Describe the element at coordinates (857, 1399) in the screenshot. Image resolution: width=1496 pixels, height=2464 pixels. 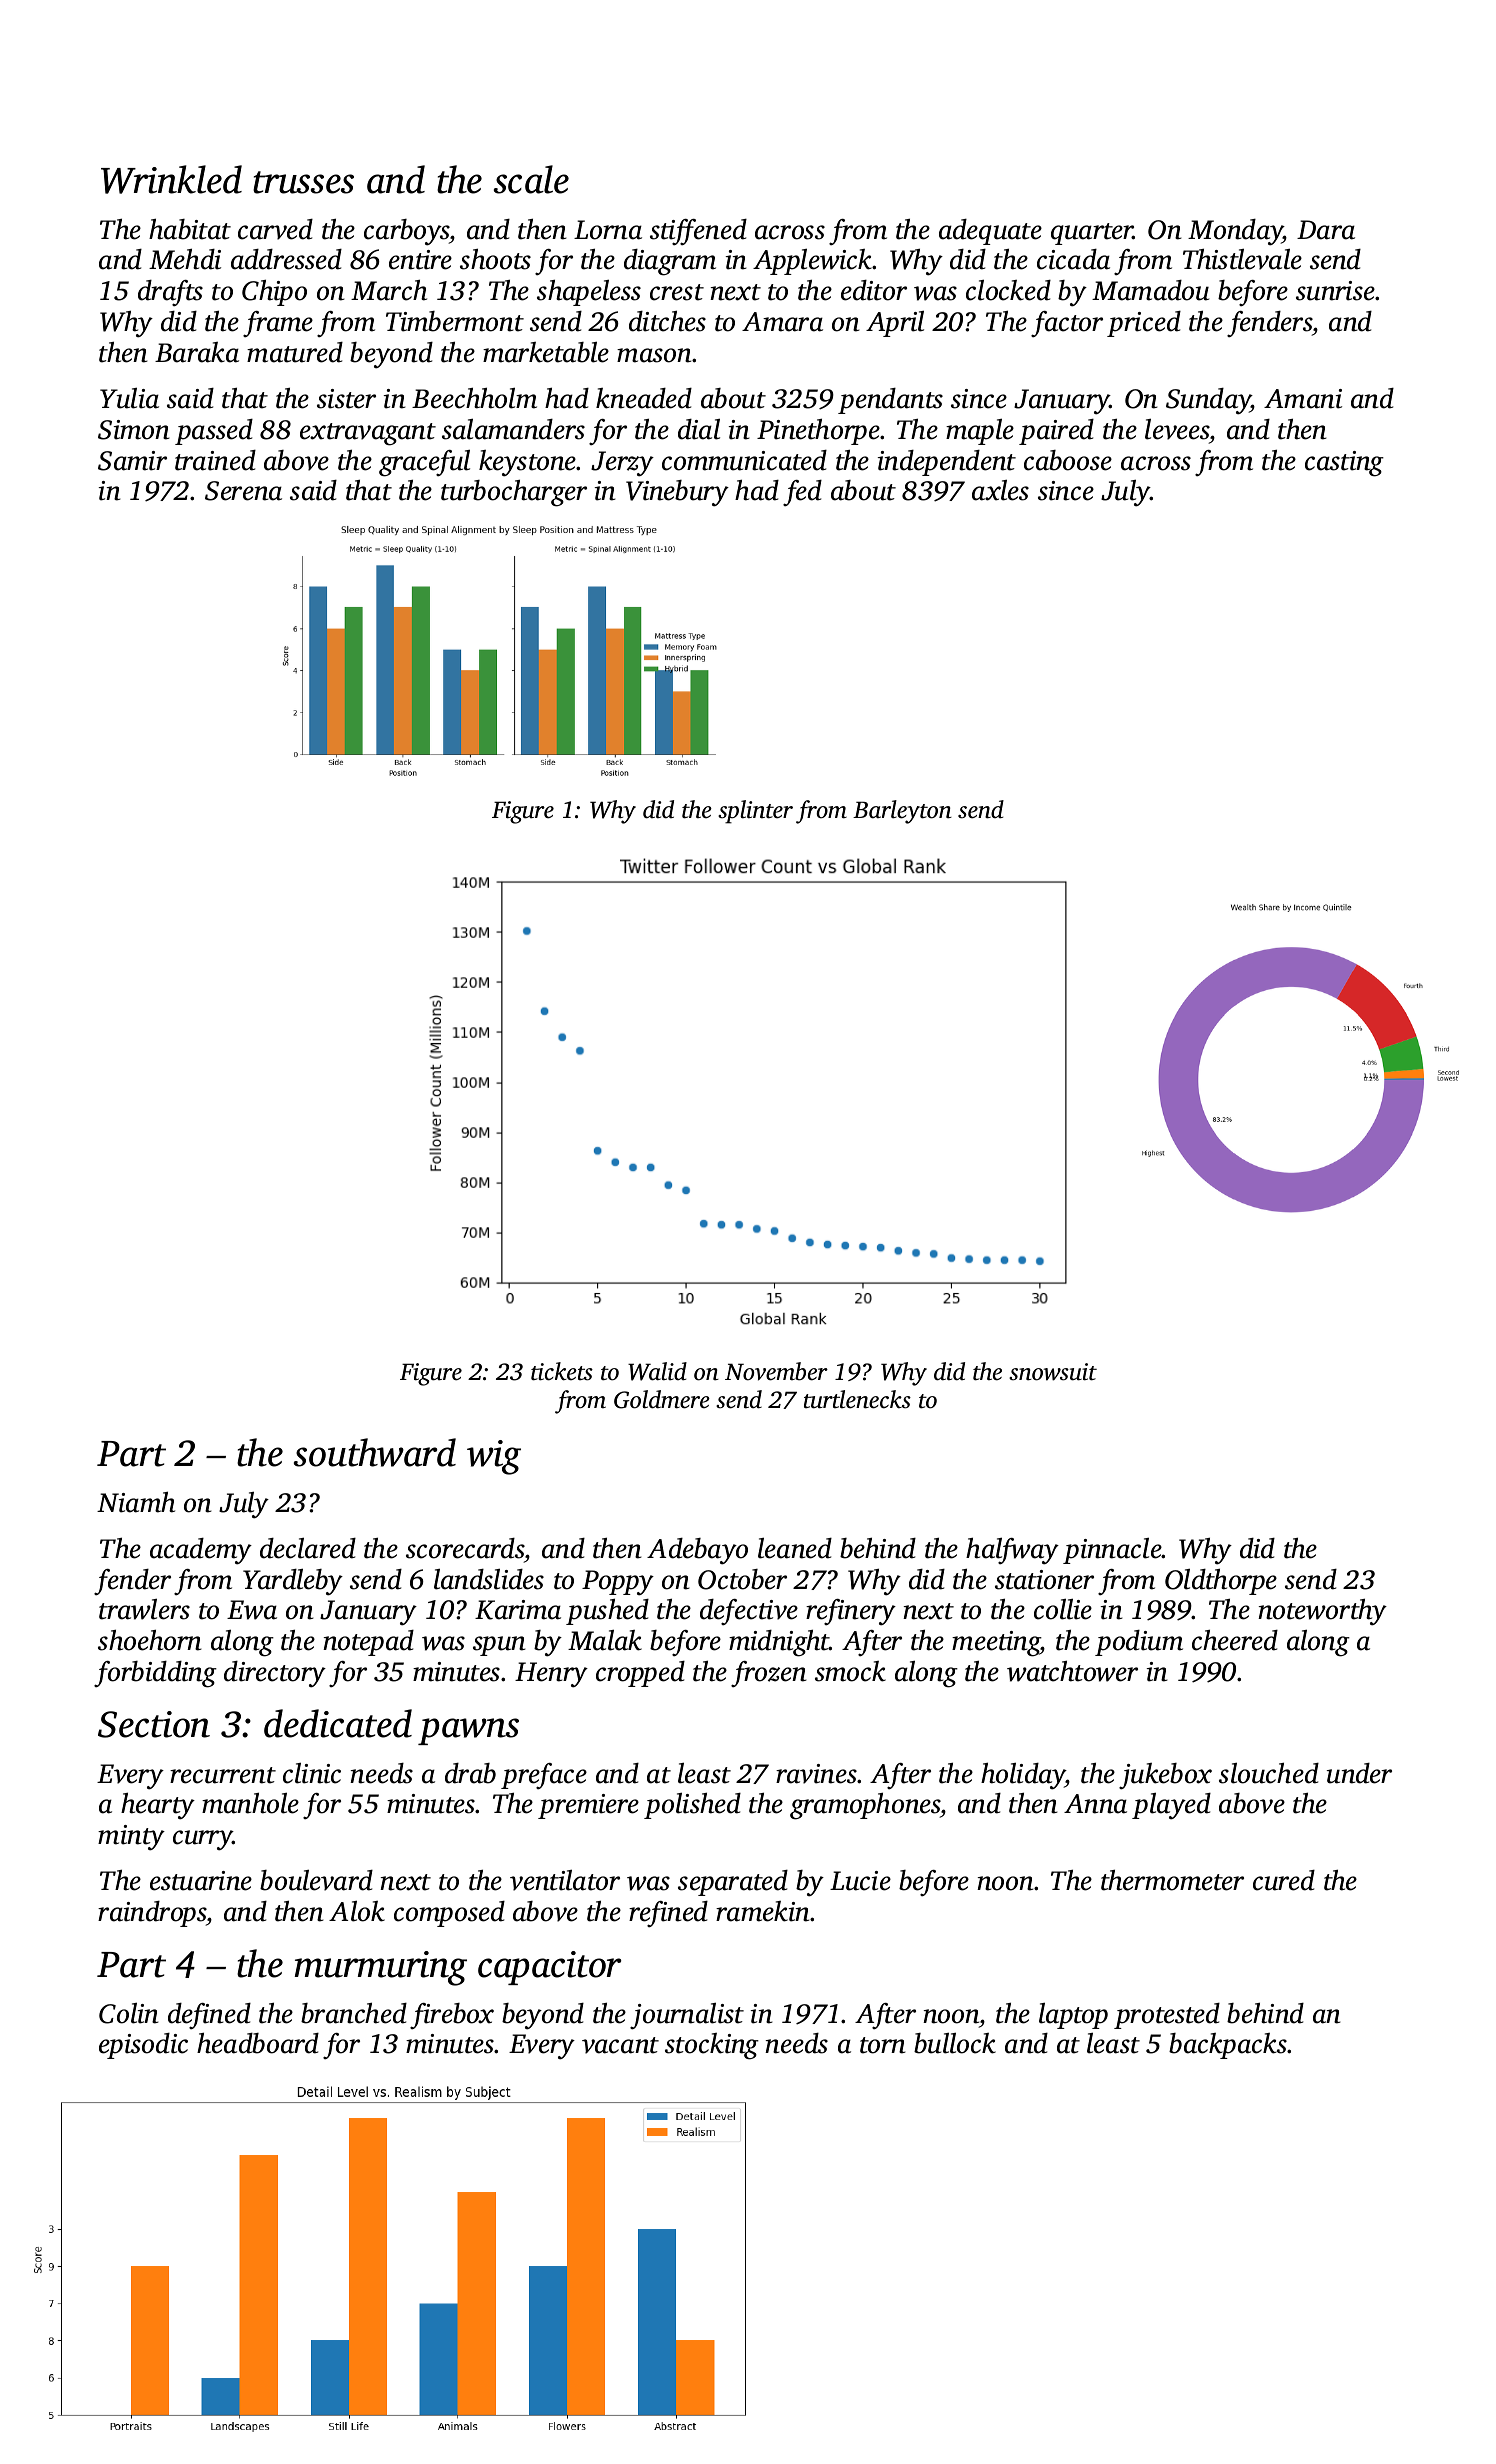
I see `turtlenecks` at that location.
